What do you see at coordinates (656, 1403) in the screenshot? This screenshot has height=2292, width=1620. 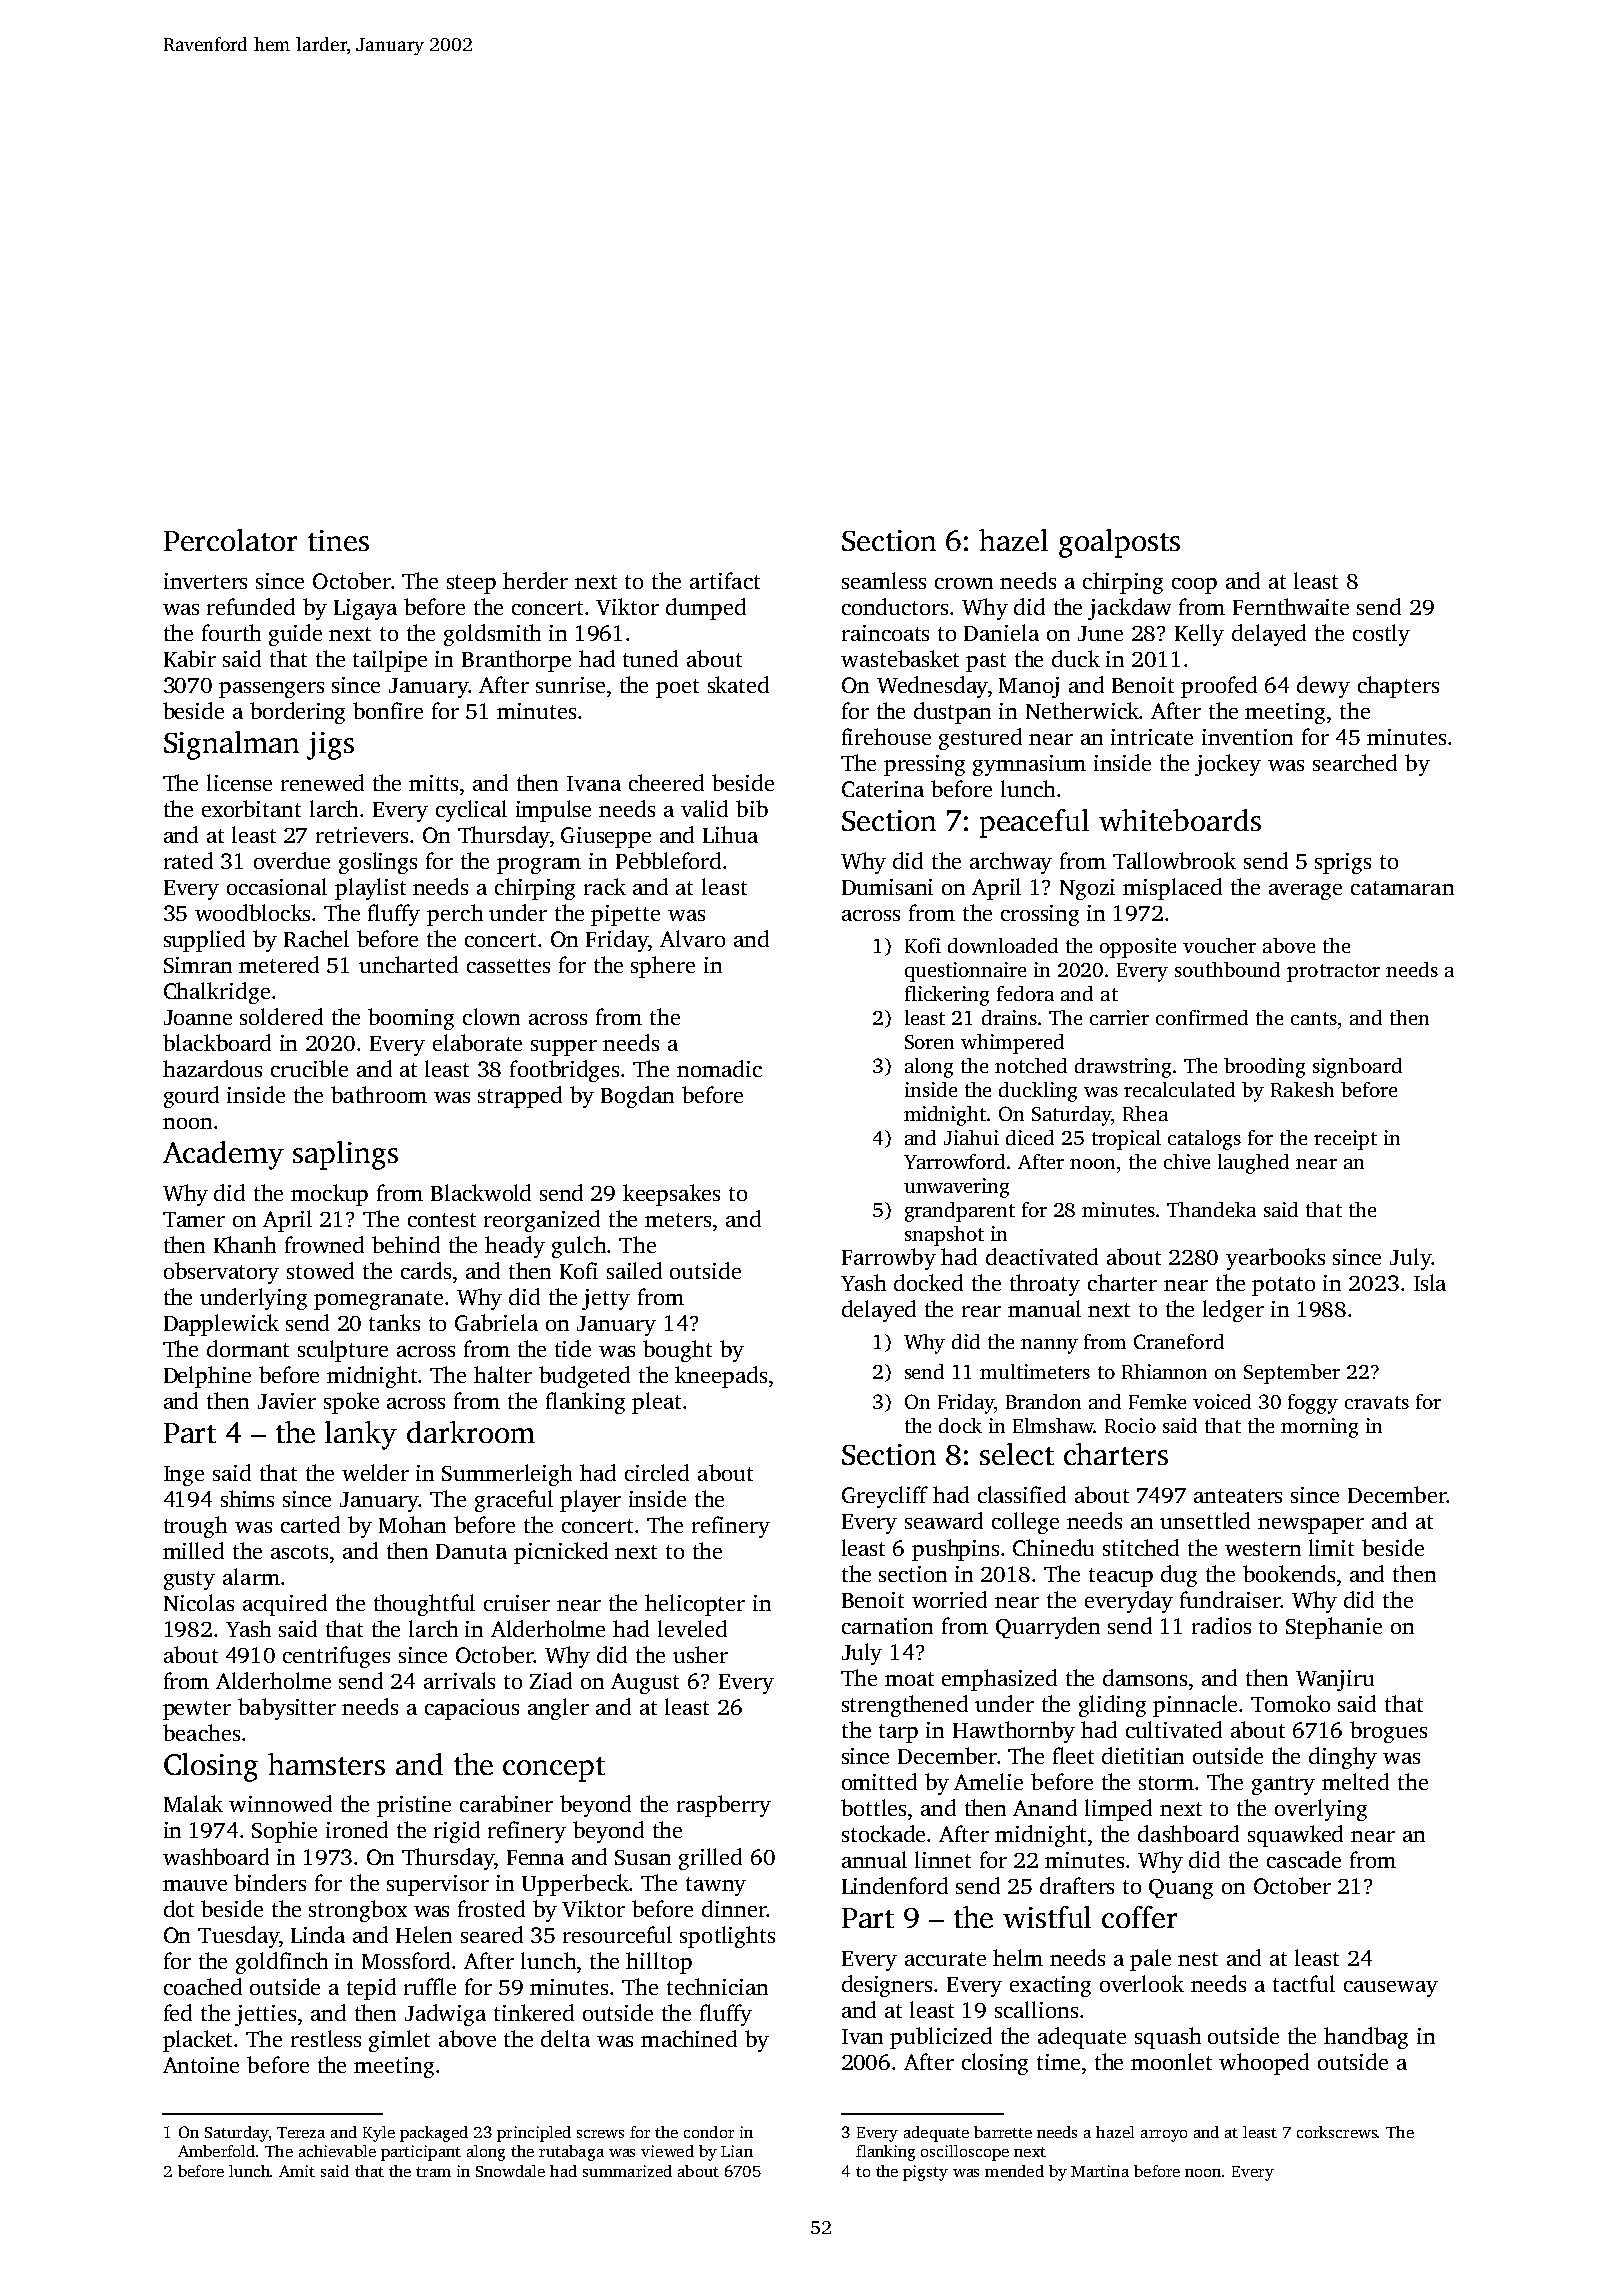 I see `pleat` at bounding box center [656, 1403].
